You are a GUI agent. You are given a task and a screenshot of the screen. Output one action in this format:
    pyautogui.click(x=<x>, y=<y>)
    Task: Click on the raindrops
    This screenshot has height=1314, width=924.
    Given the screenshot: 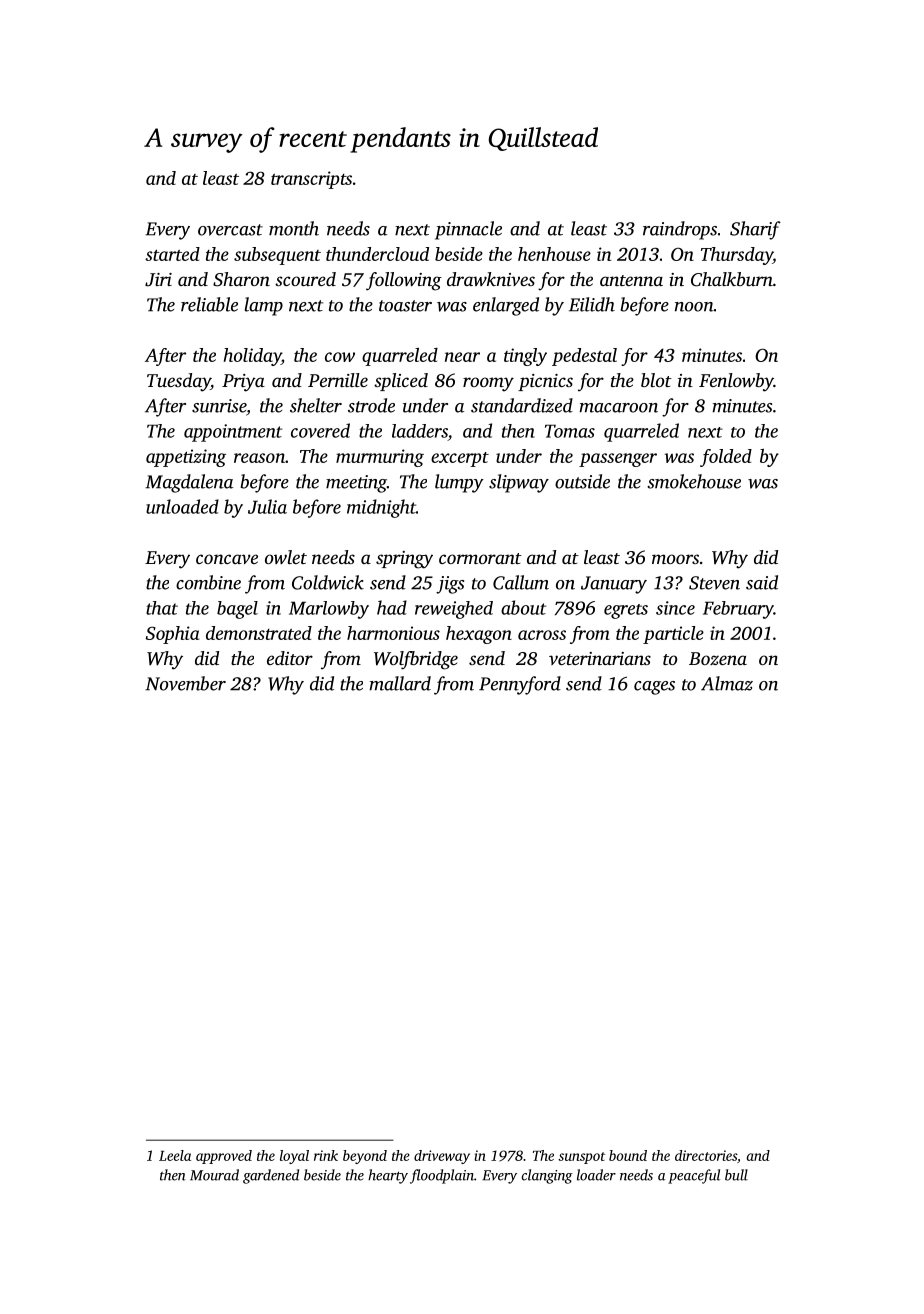 What is the action you would take?
    pyautogui.click(x=680, y=230)
